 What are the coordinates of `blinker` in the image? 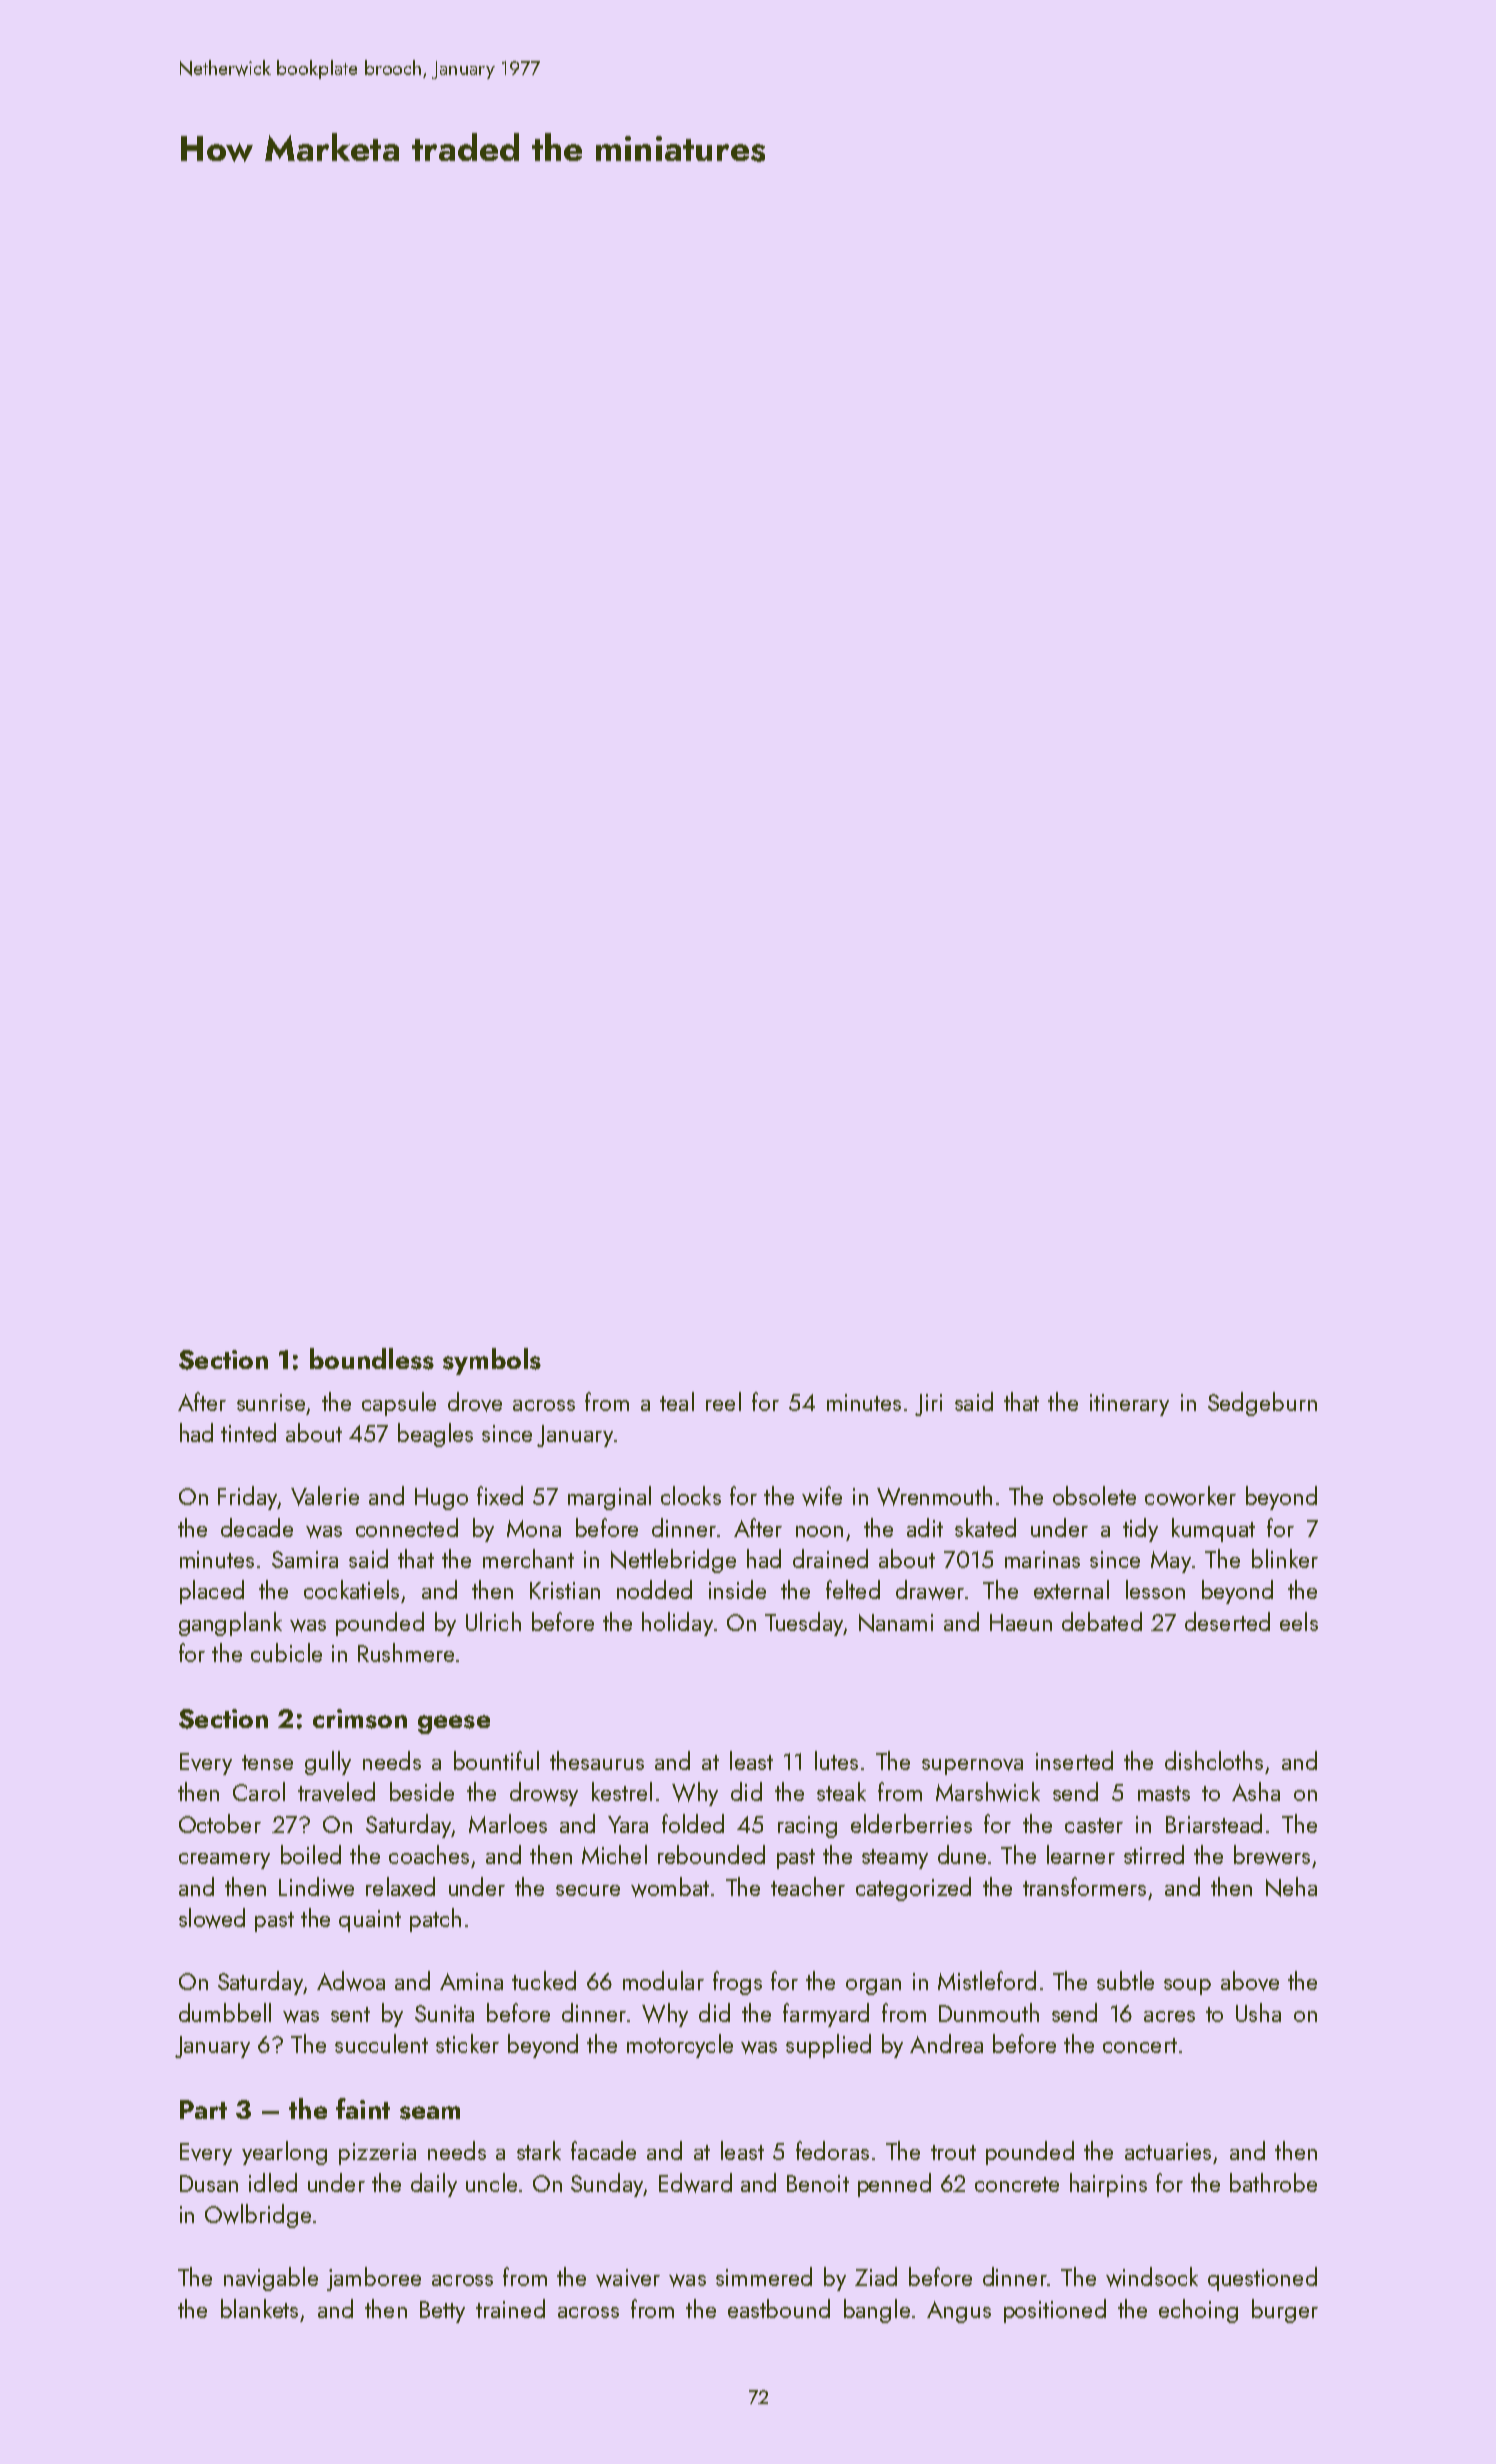 It's located at (1285, 1558).
